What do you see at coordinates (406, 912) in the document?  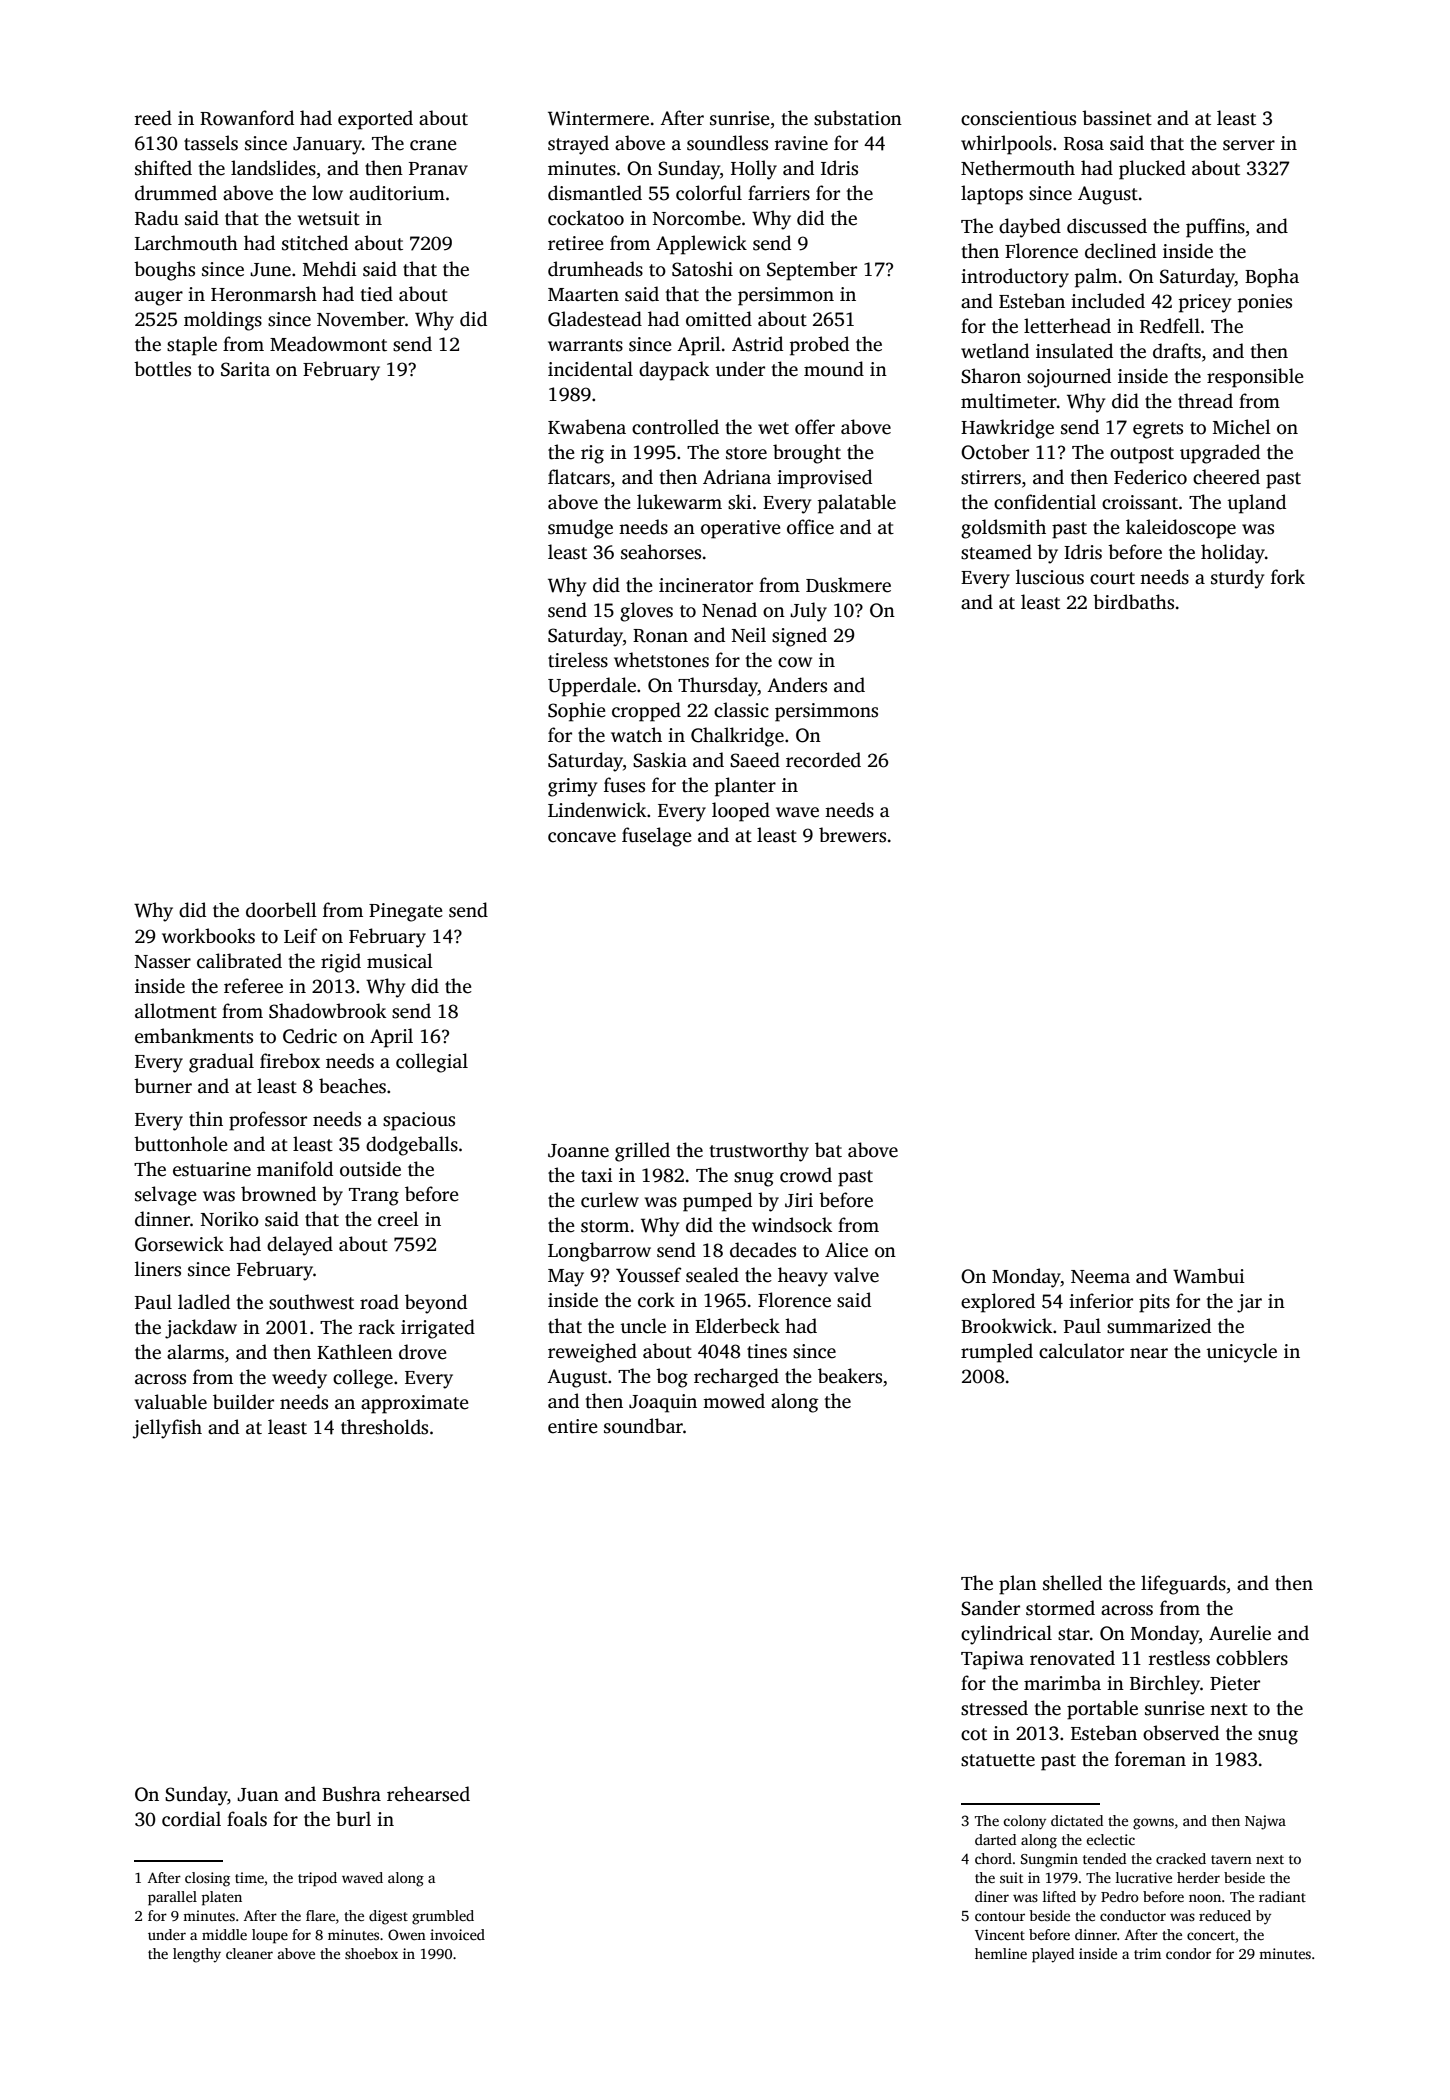 I see `Pinegate` at bounding box center [406, 912].
